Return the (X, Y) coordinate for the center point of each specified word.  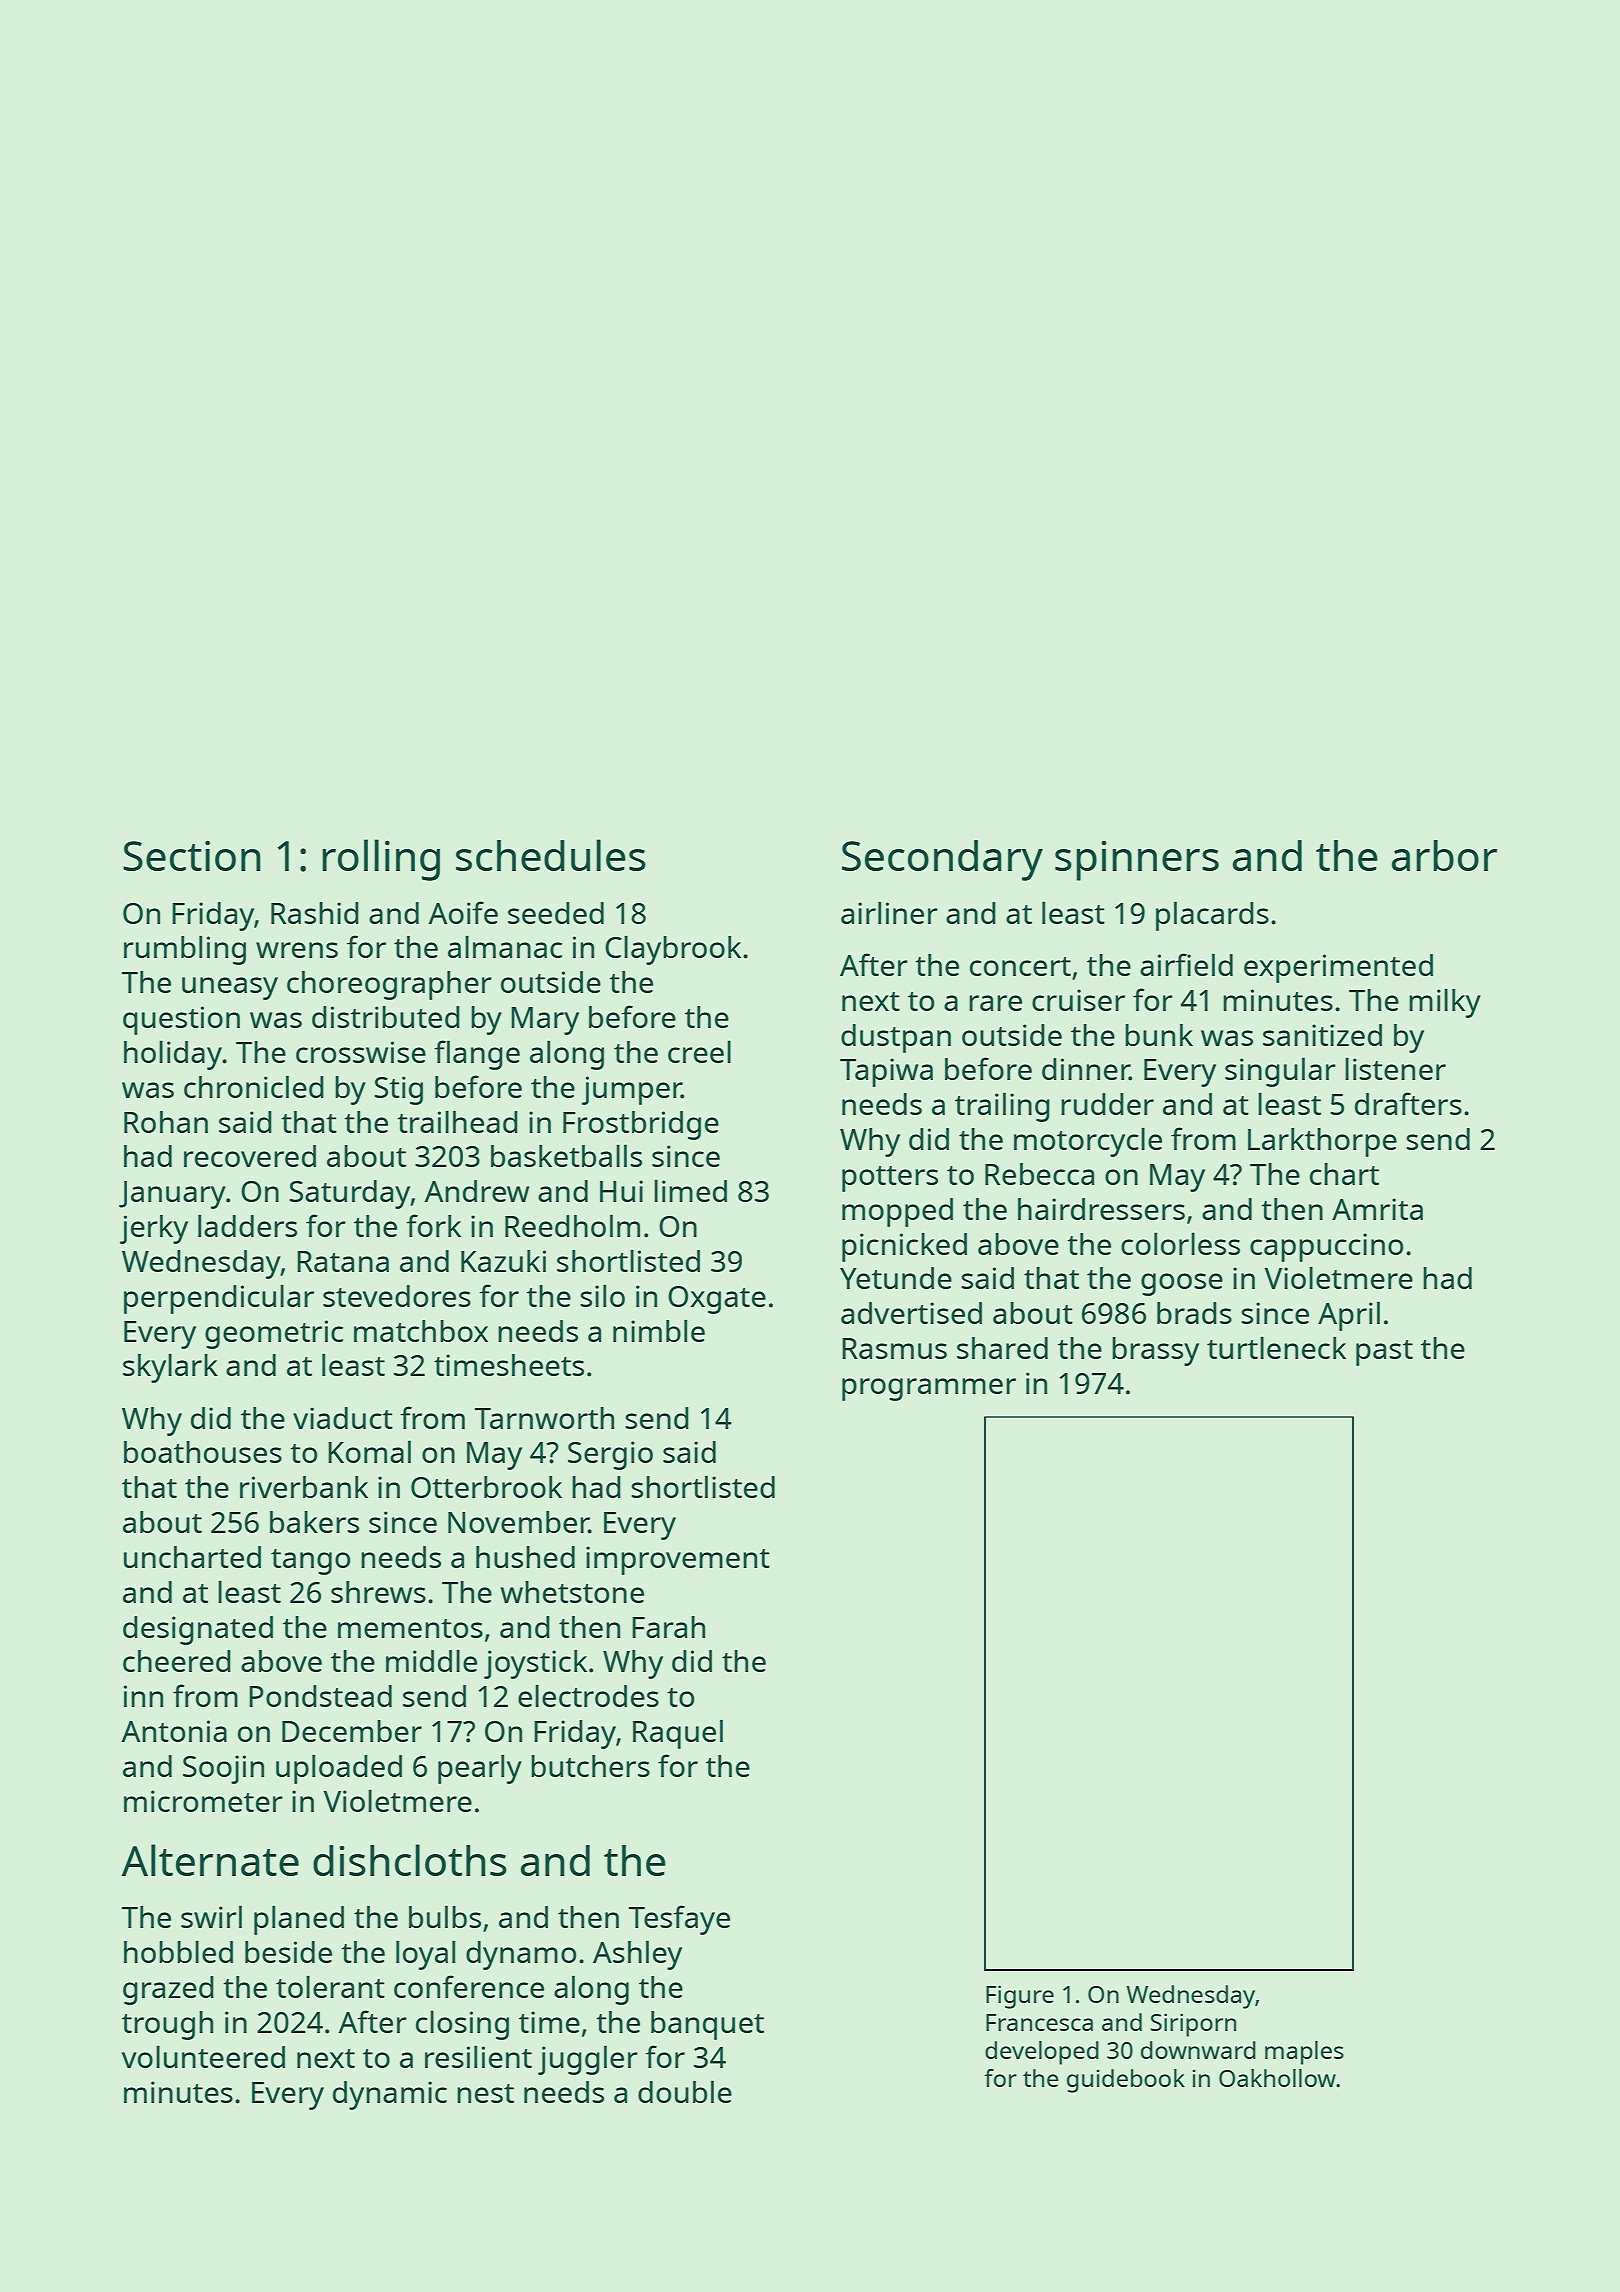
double (685, 2091)
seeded (556, 913)
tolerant (330, 1986)
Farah (668, 1627)
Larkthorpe (1322, 1142)
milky (1445, 1003)
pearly (480, 1769)
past (1384, 1353)
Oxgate (717, 1300)
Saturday (350, 1194)
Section (192, 855)
